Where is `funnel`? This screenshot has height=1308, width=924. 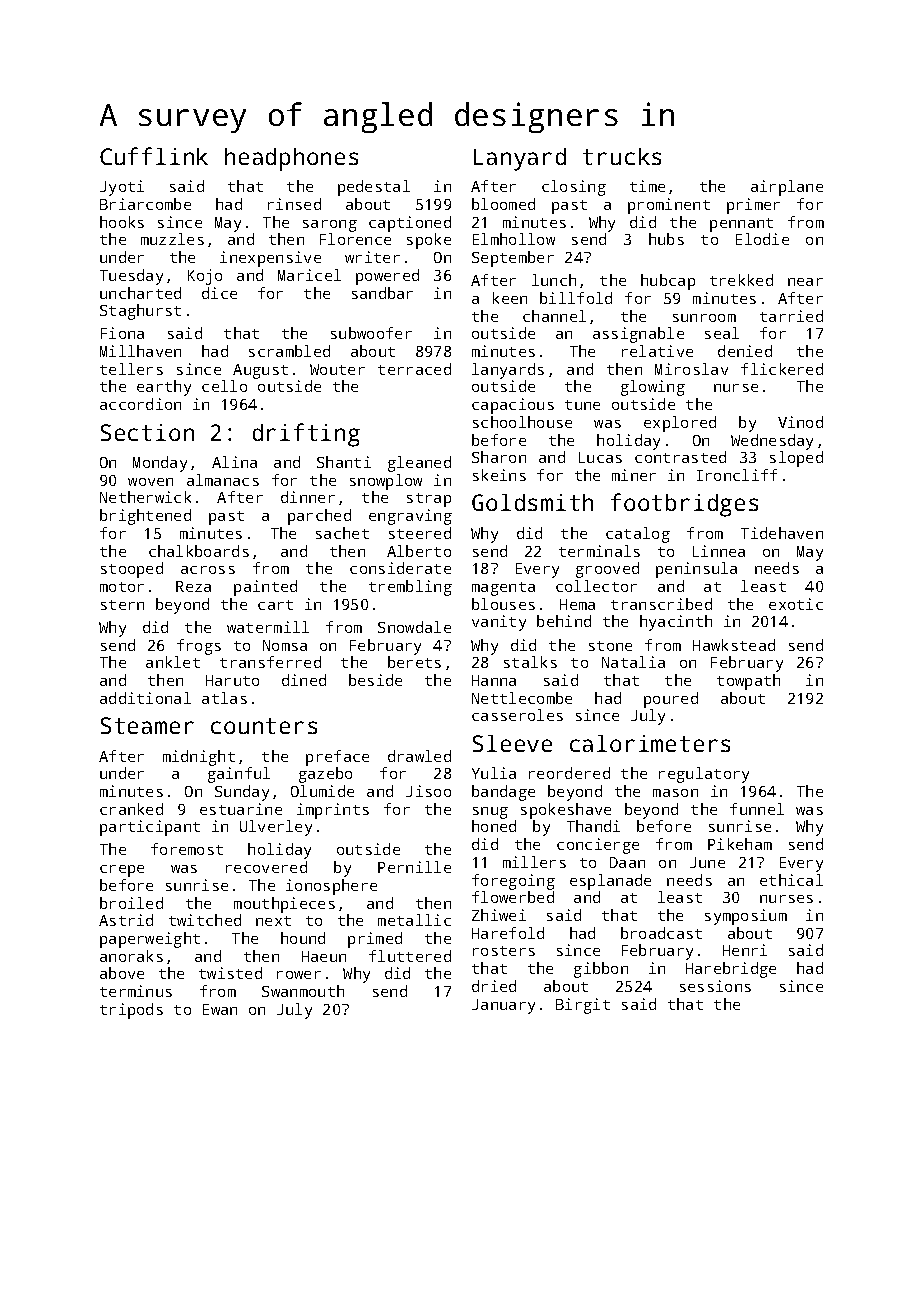
funnel is located at coordinates (757, 809).
